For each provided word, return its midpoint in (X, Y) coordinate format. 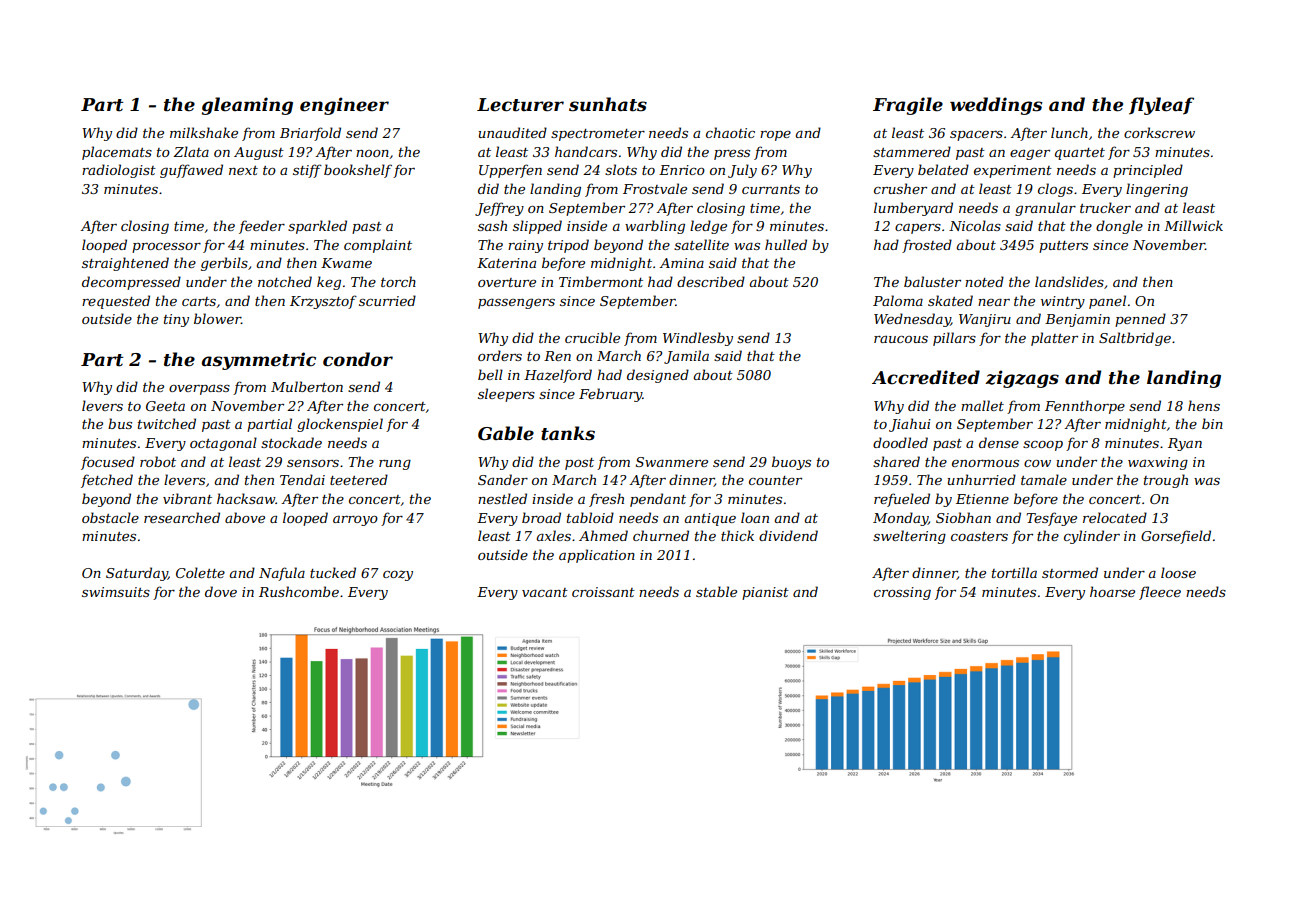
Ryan (1185, 444)
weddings (996, 106)
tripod (568, 246)
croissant (603, 592)
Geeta (165, 406)
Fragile (908, 106)
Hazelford (558, 376)
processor (166, 248)
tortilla (1014, 572)
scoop (1043, 446)
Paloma (898, 300)
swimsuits (116, 592)
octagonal (223, 444)
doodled (900, 442)
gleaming (247, 106)
